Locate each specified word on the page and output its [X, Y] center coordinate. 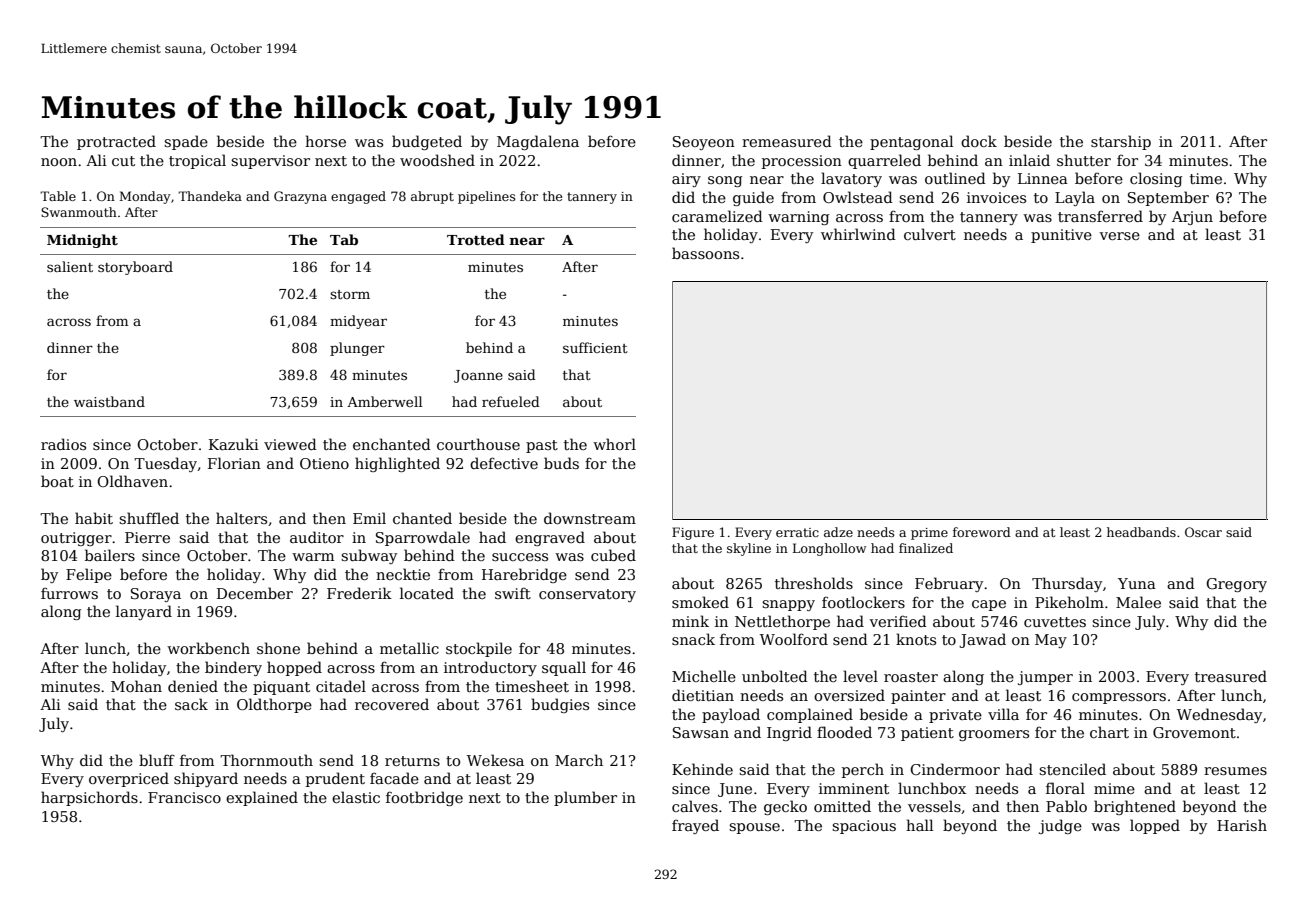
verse [1119, 236]
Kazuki [234, 444]
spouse [754, 828]
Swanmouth [79, 212]
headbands [1141, 532]
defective [504, 463]
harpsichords [89, 798]
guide [753, 198]
